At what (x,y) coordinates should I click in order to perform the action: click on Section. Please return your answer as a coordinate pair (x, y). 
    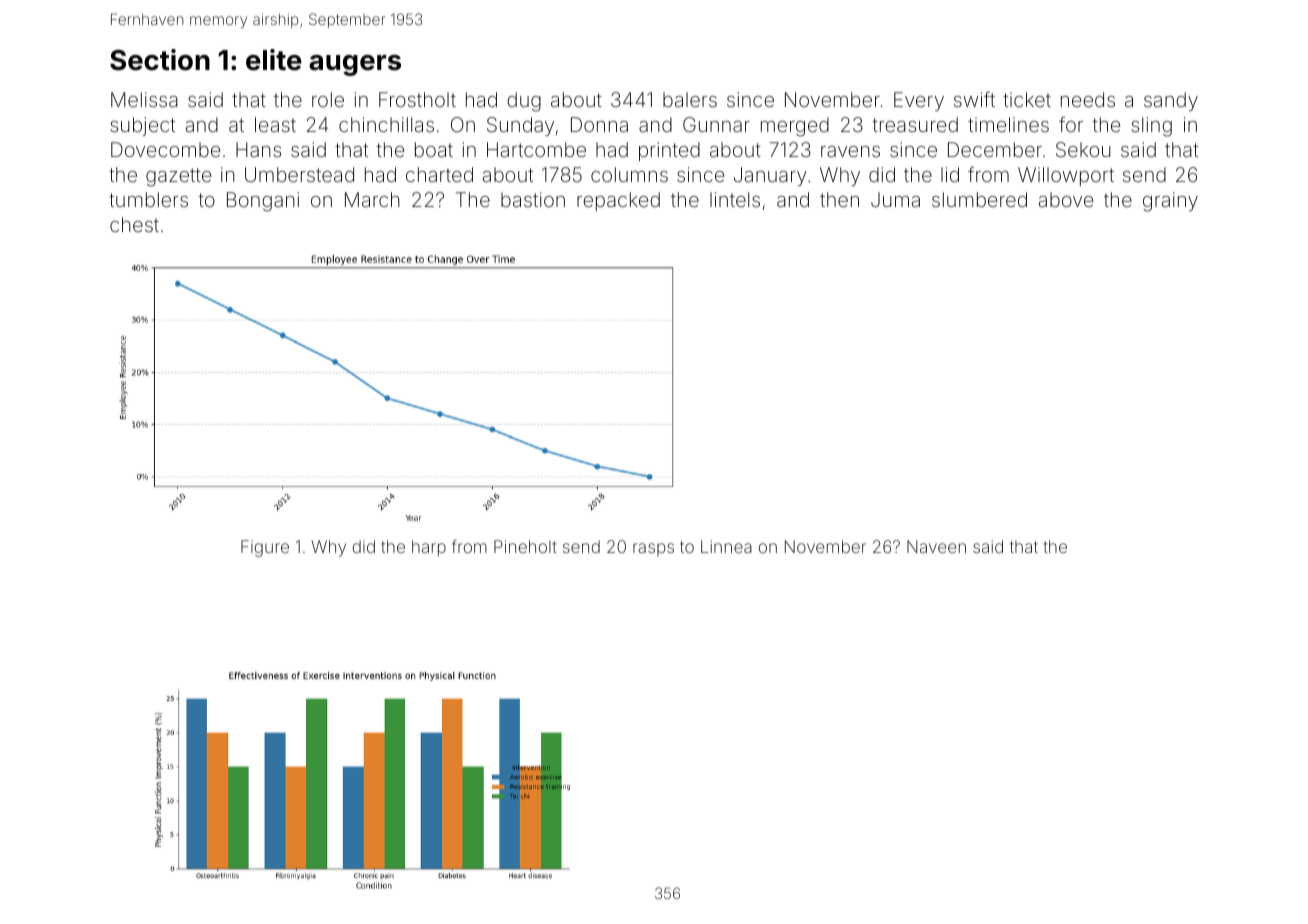
    Looking at the image, I should click on (160, 60).
